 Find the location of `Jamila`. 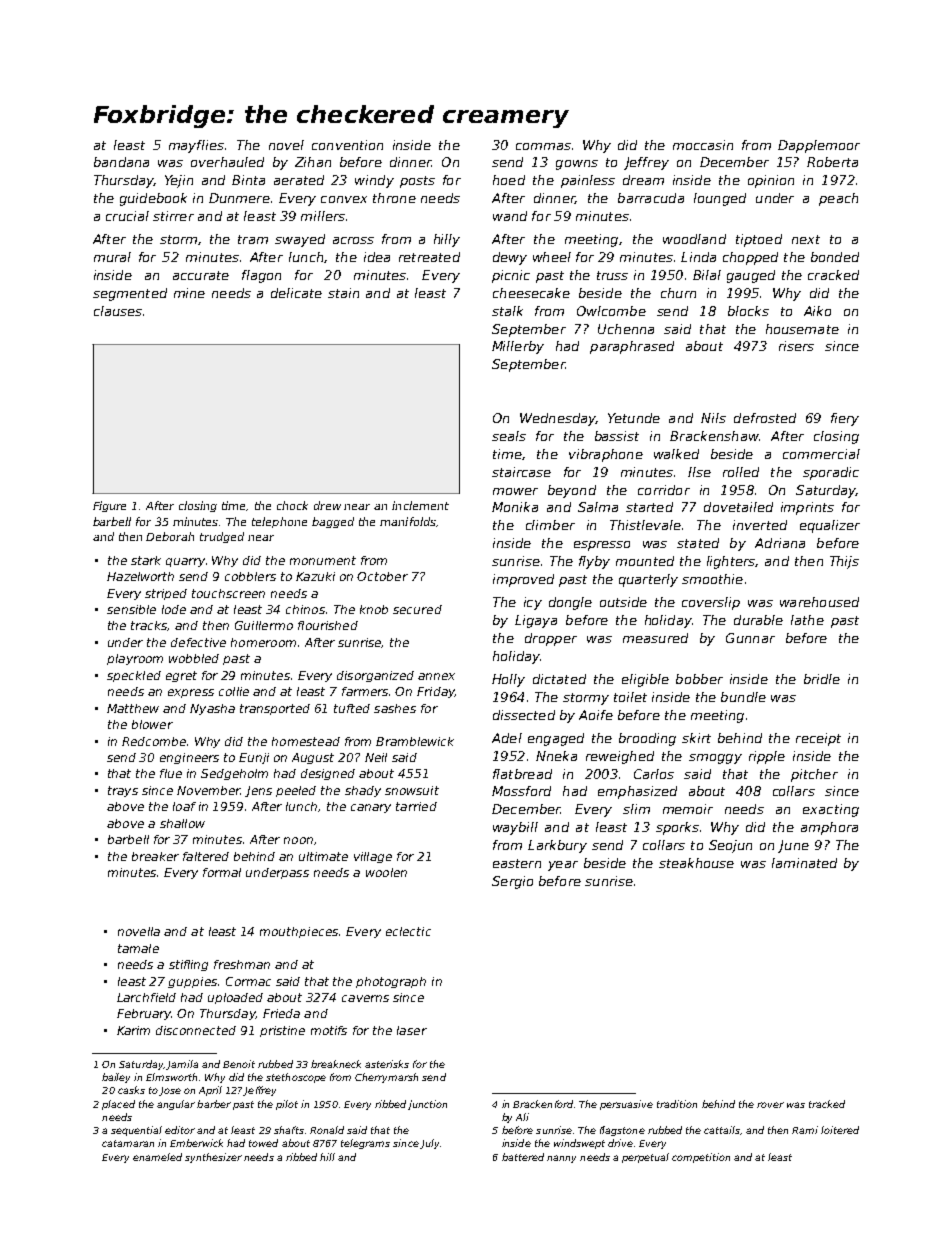

Jamila is located at coordinates (182, 1065).
